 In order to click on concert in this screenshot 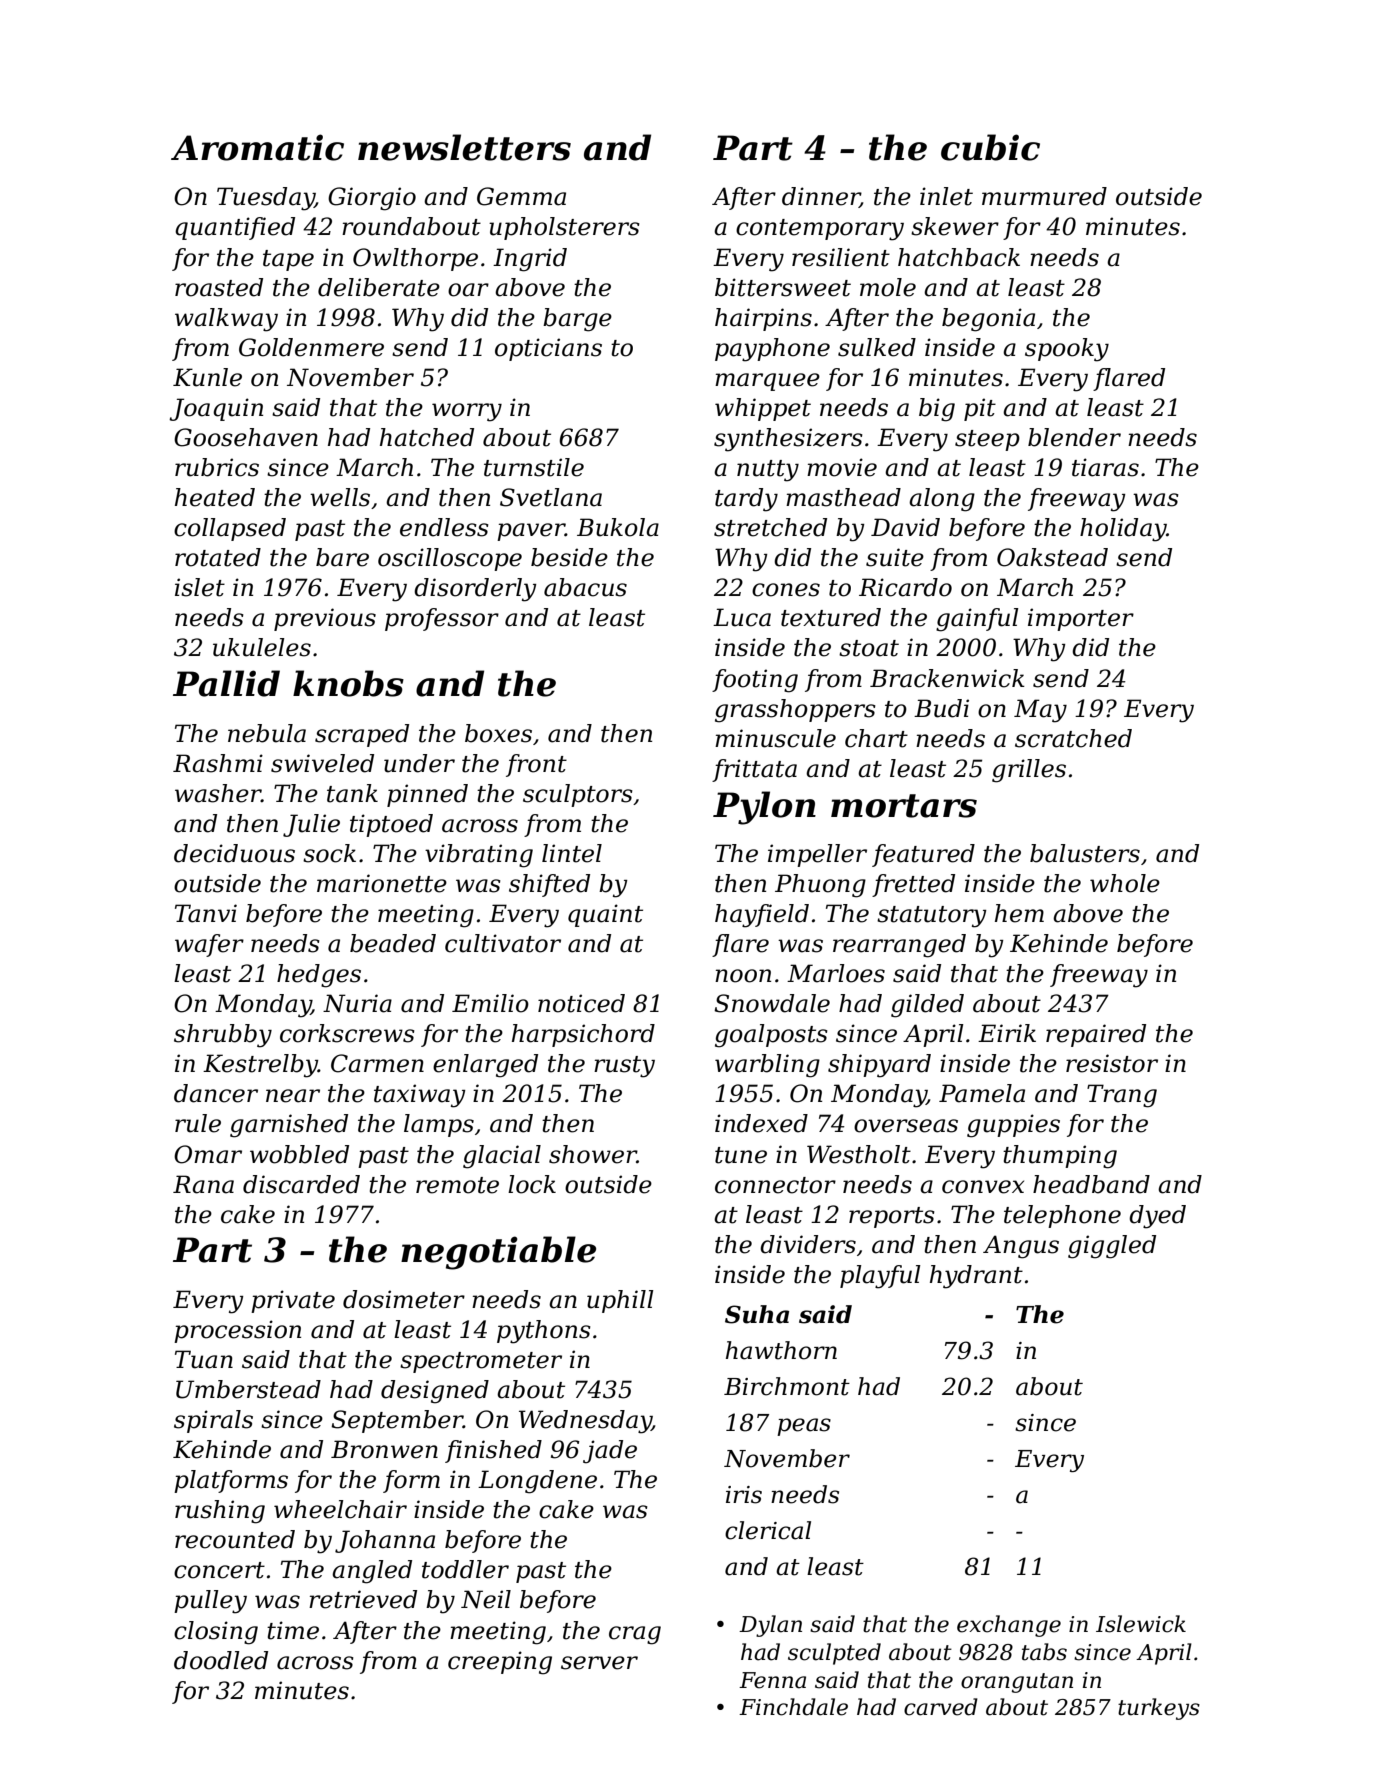, I will do `click(219, 1570)`.
